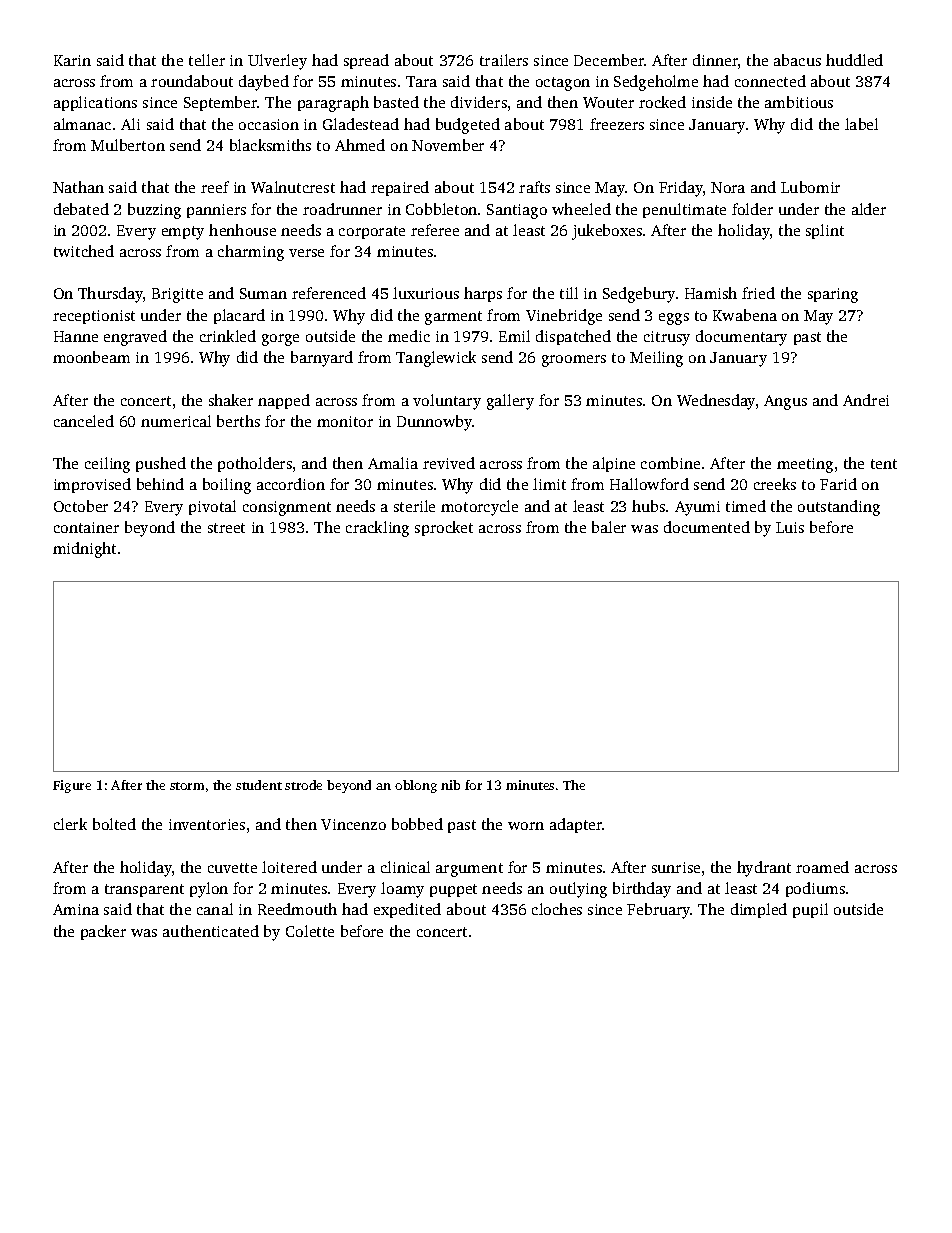 Image resolution: width=952 pixels, height=1233 pixels. What do you see at coordinates (581, 209) in the page?
I see `wheeled` at bounding box center [581, 209].
